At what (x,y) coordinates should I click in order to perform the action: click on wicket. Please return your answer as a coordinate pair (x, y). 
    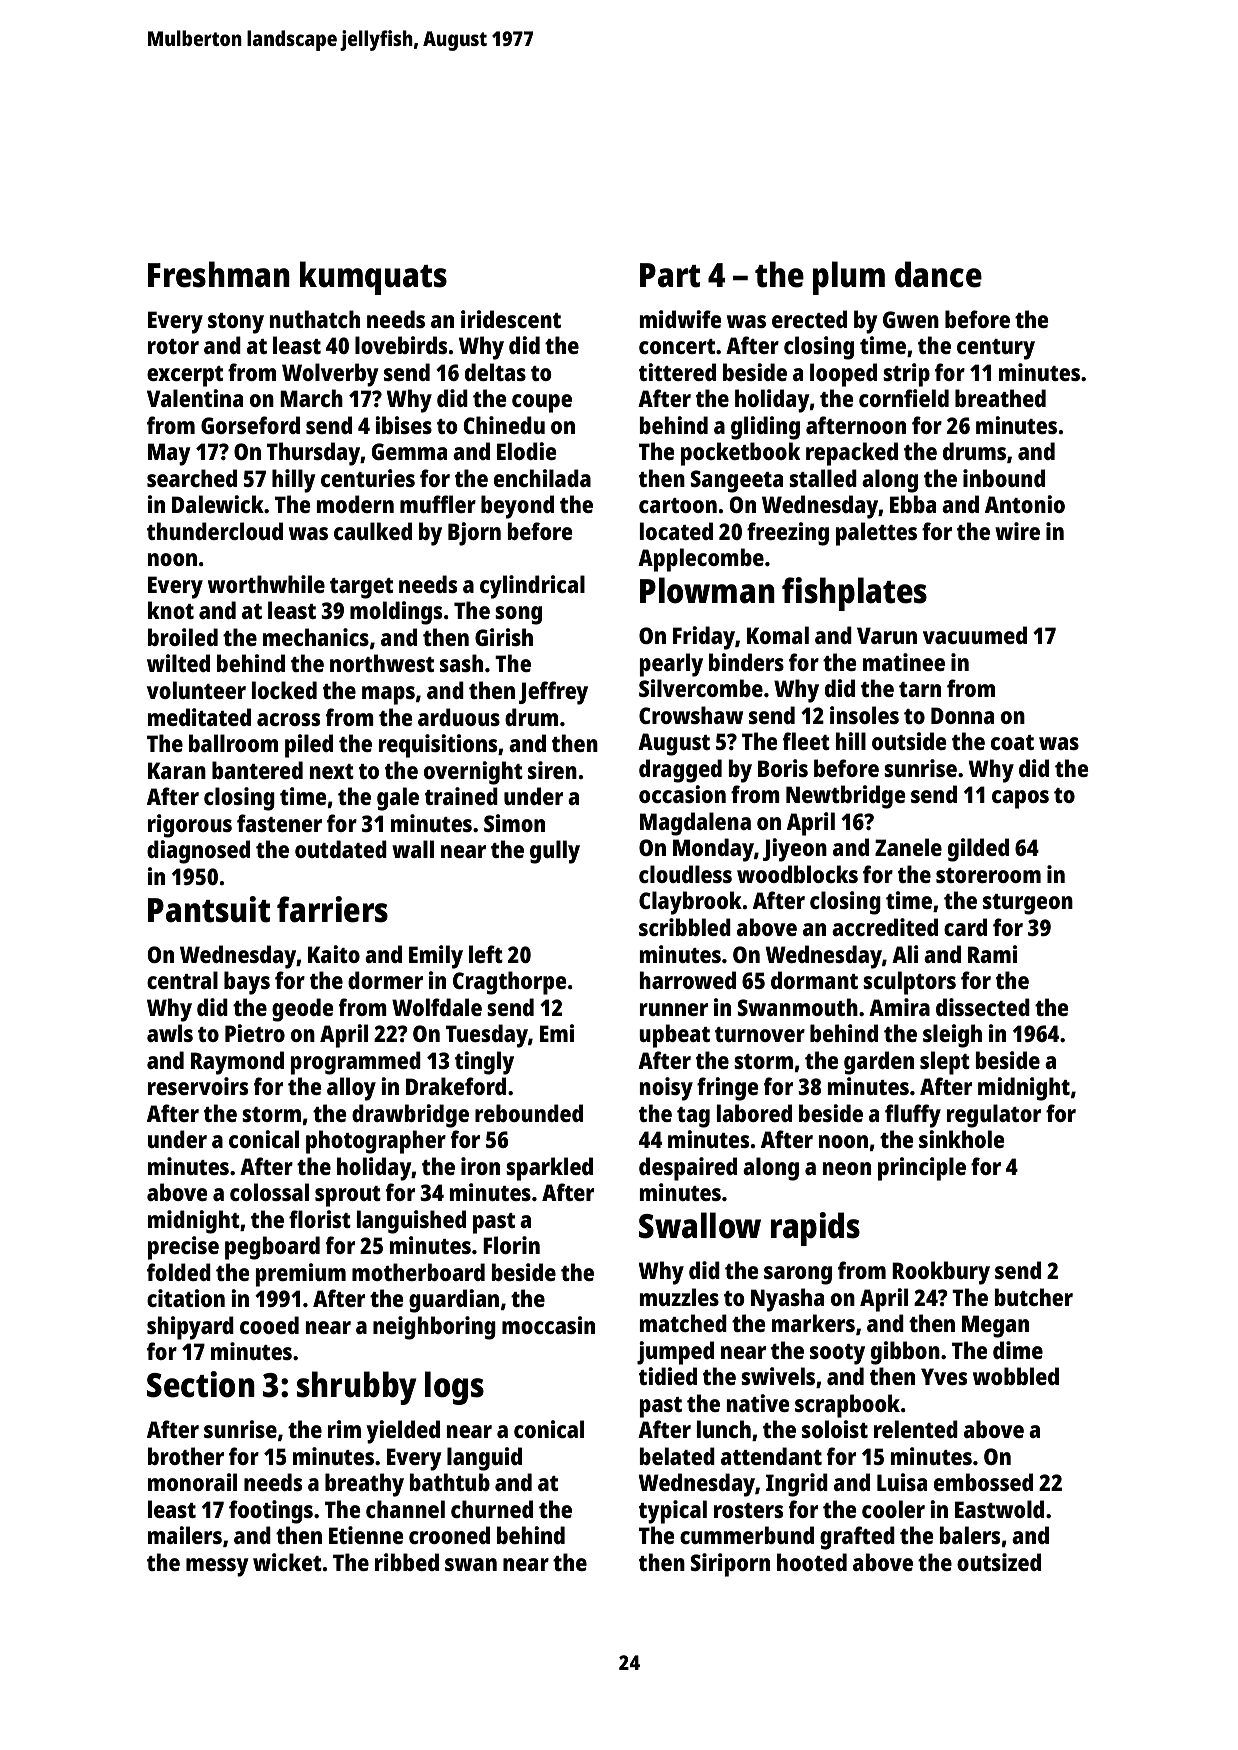
    Looking at the image, I should click on (287, 1562).
